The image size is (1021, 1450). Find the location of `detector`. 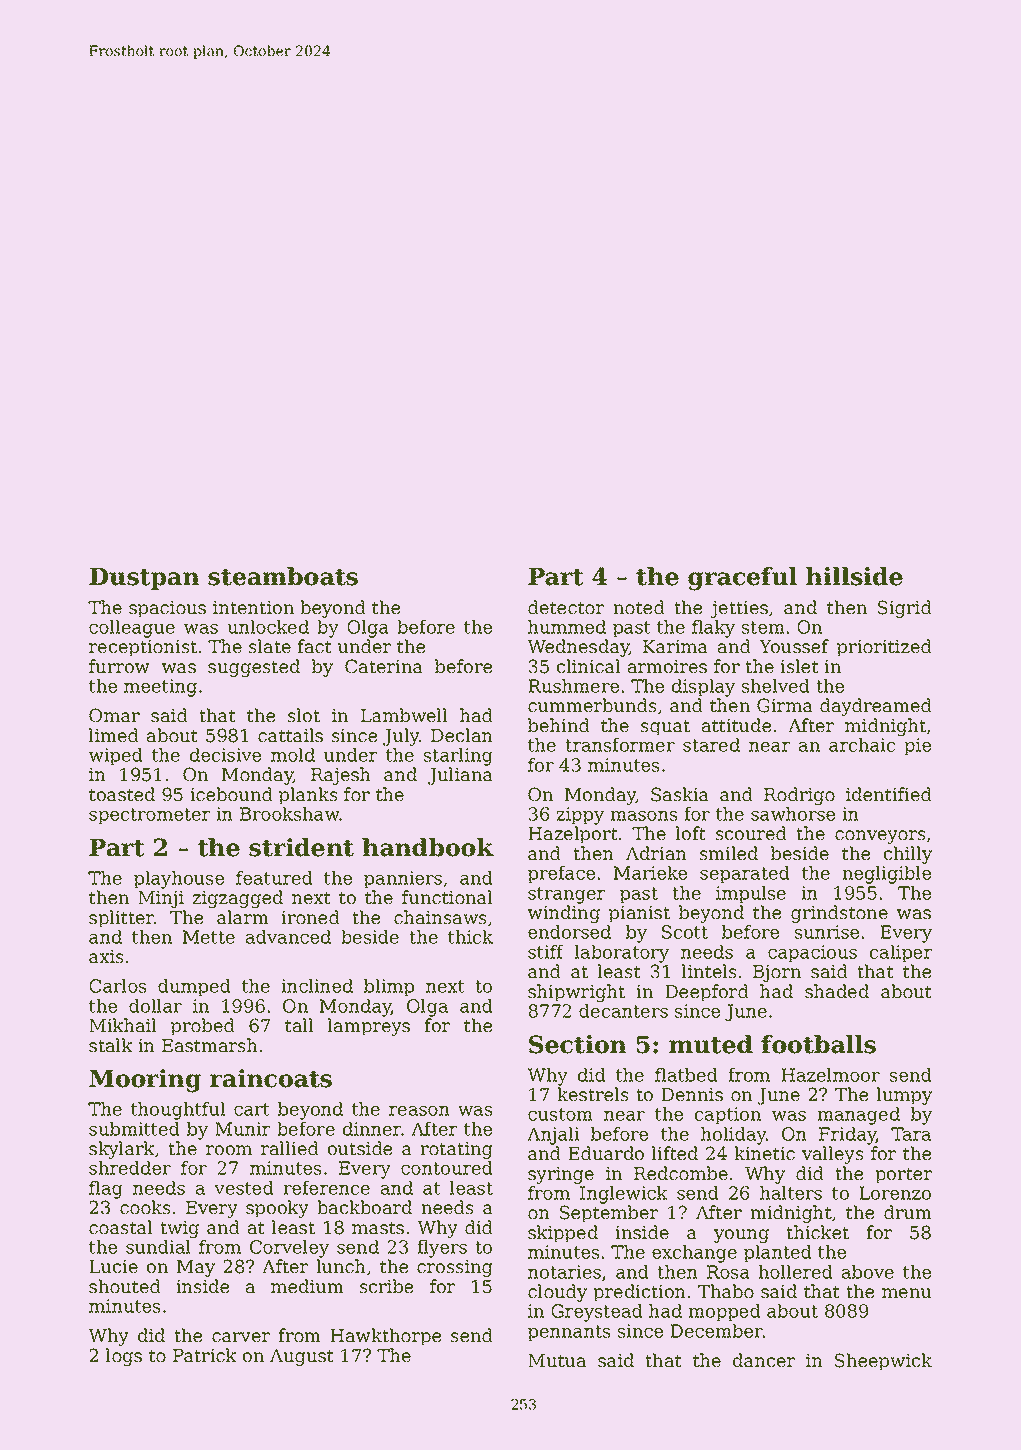

detector is located at coordinates (566, 607).
